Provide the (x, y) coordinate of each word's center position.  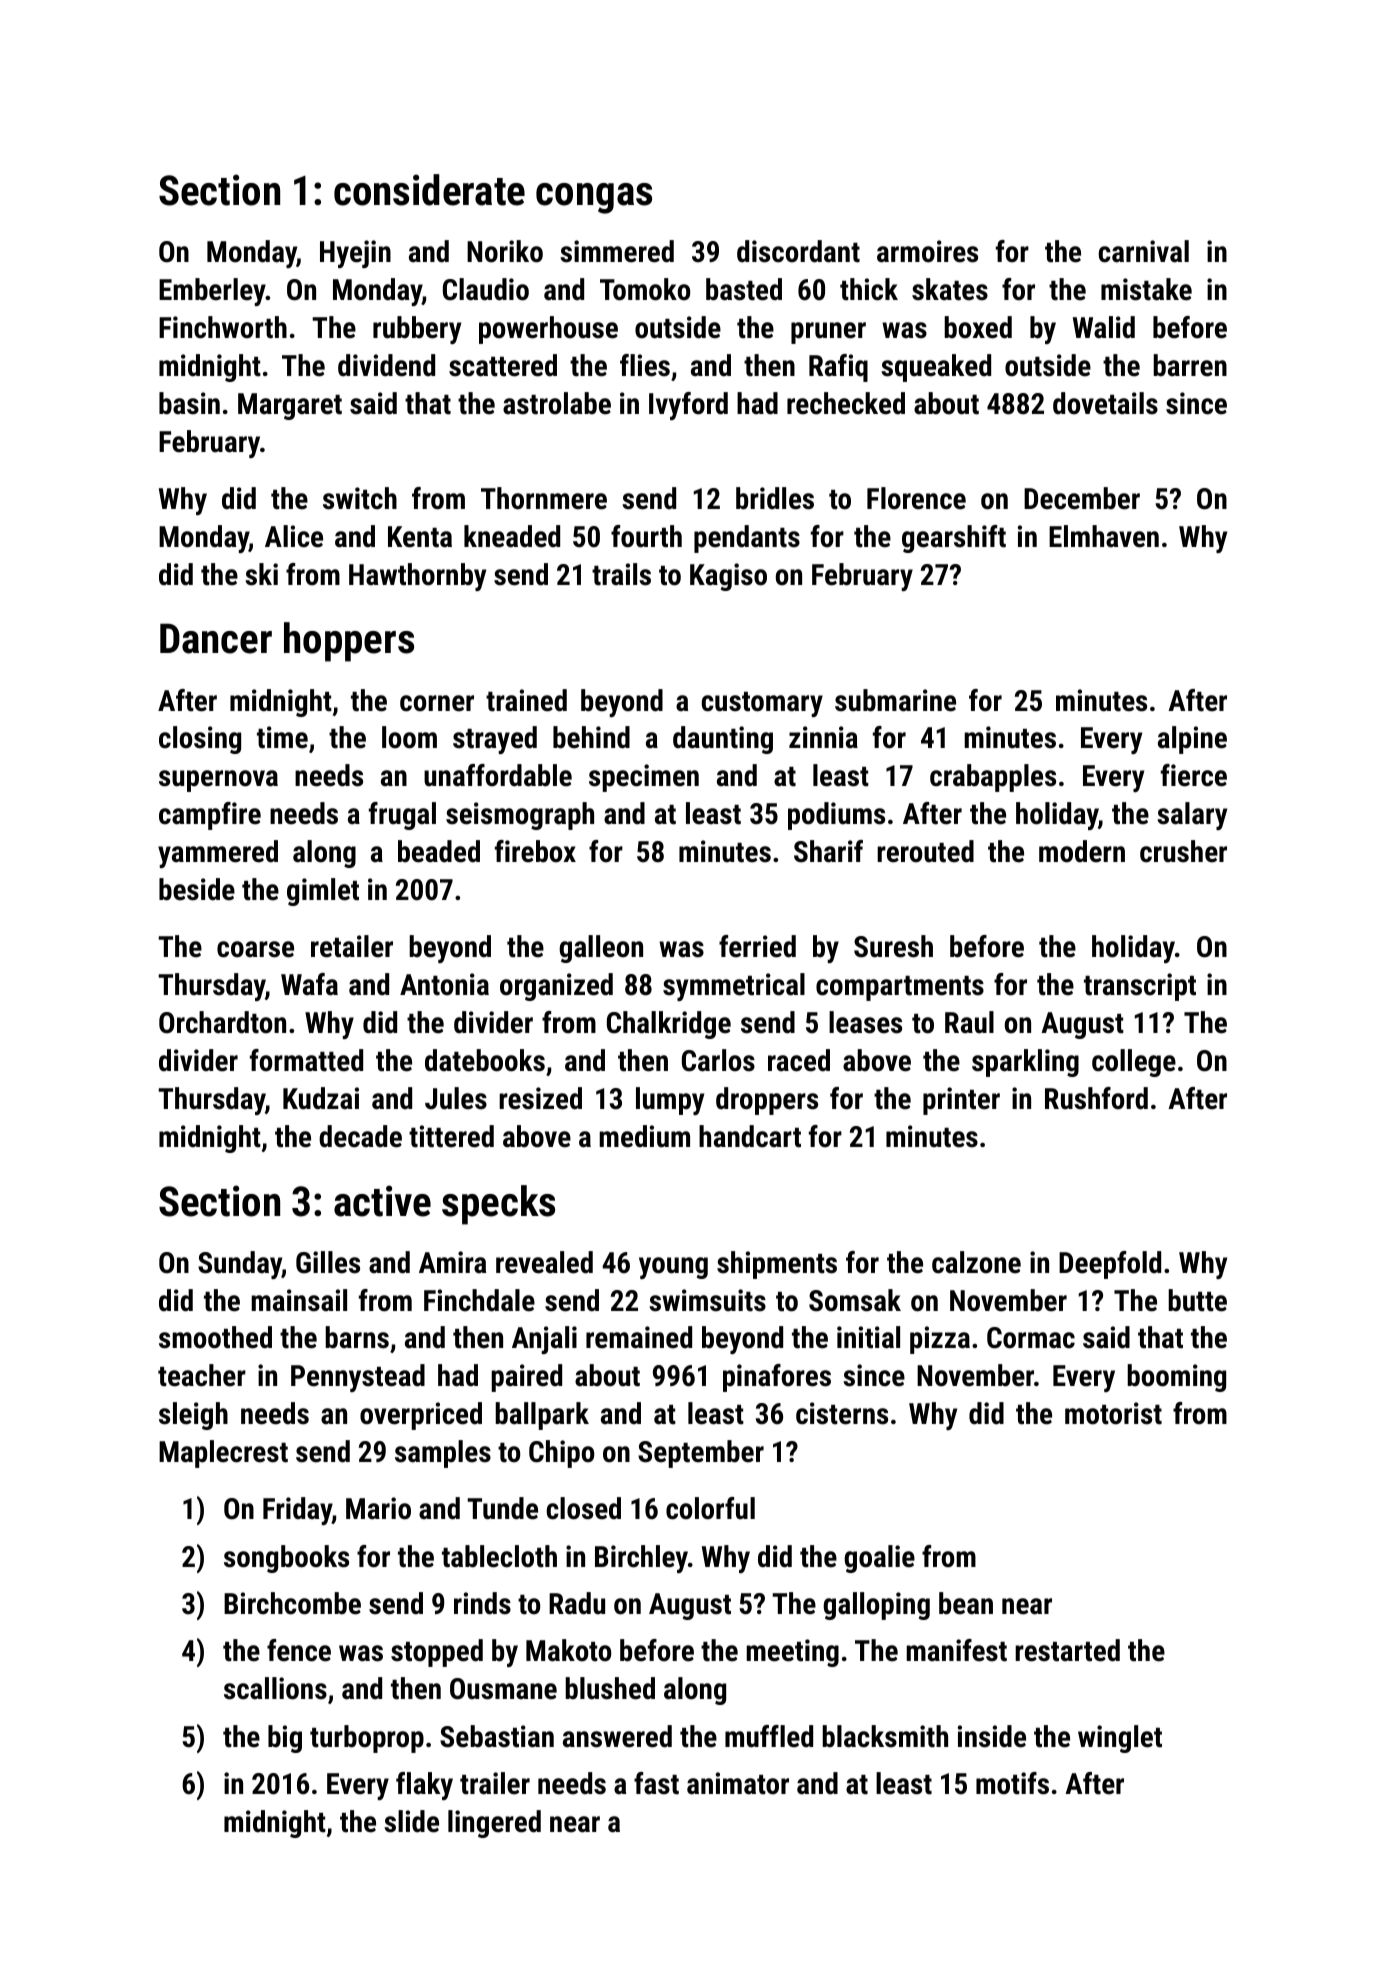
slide (411, 1821)
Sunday (240, 1265)
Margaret (290, 406)
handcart (750, 1136)
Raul (969, 1022)
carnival (1143, 251)
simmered (617, 251)
